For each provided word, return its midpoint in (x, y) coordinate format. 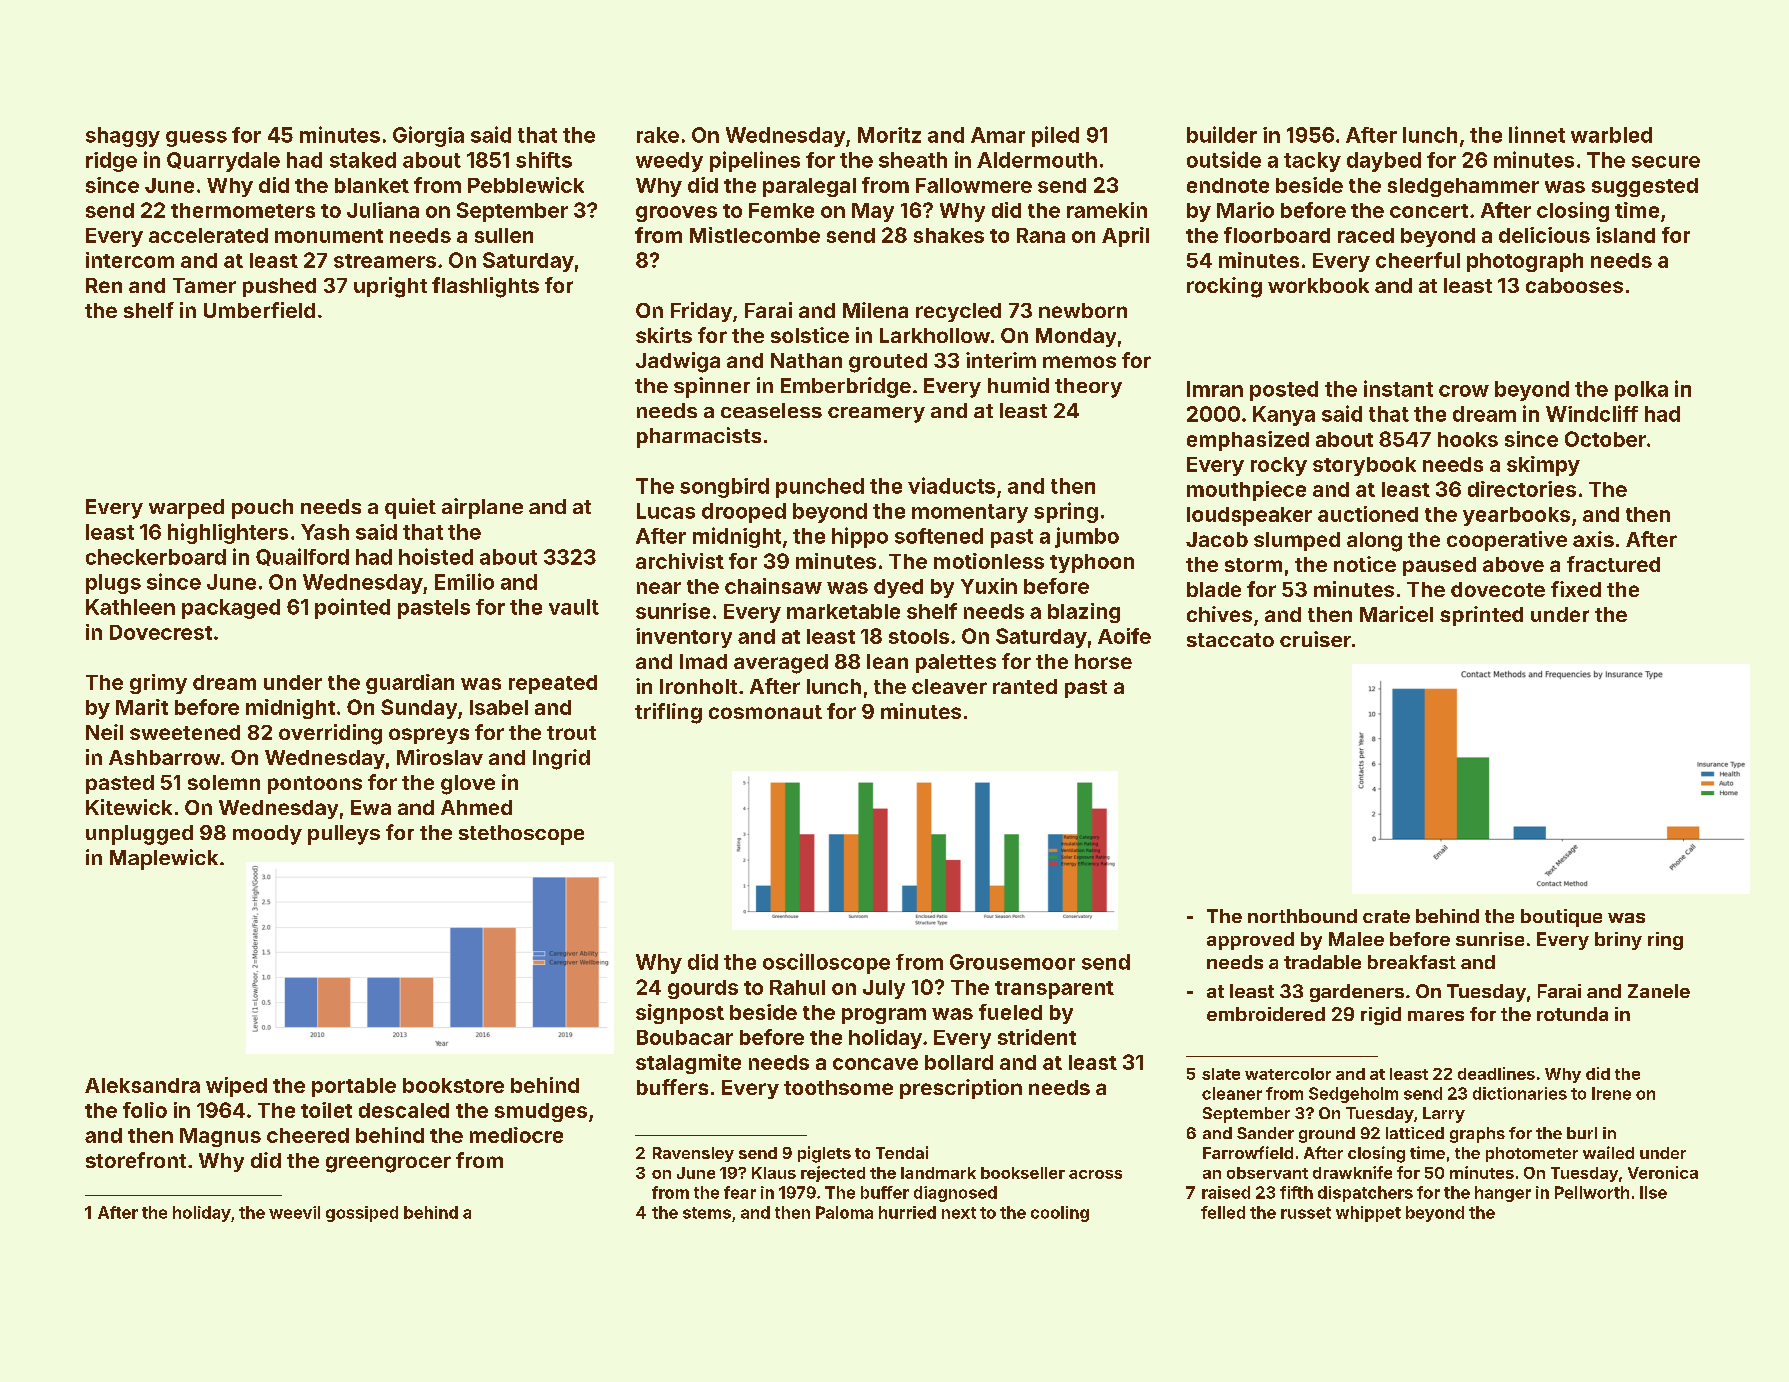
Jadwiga (678, 362)
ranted (1025, 686)
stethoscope (521, 835)
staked (363, 160)
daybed (1384, 162)
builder (1222, 134)
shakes (949, 235)
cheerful (1418, 260)
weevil (294, 1212)
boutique (1561, 918)
